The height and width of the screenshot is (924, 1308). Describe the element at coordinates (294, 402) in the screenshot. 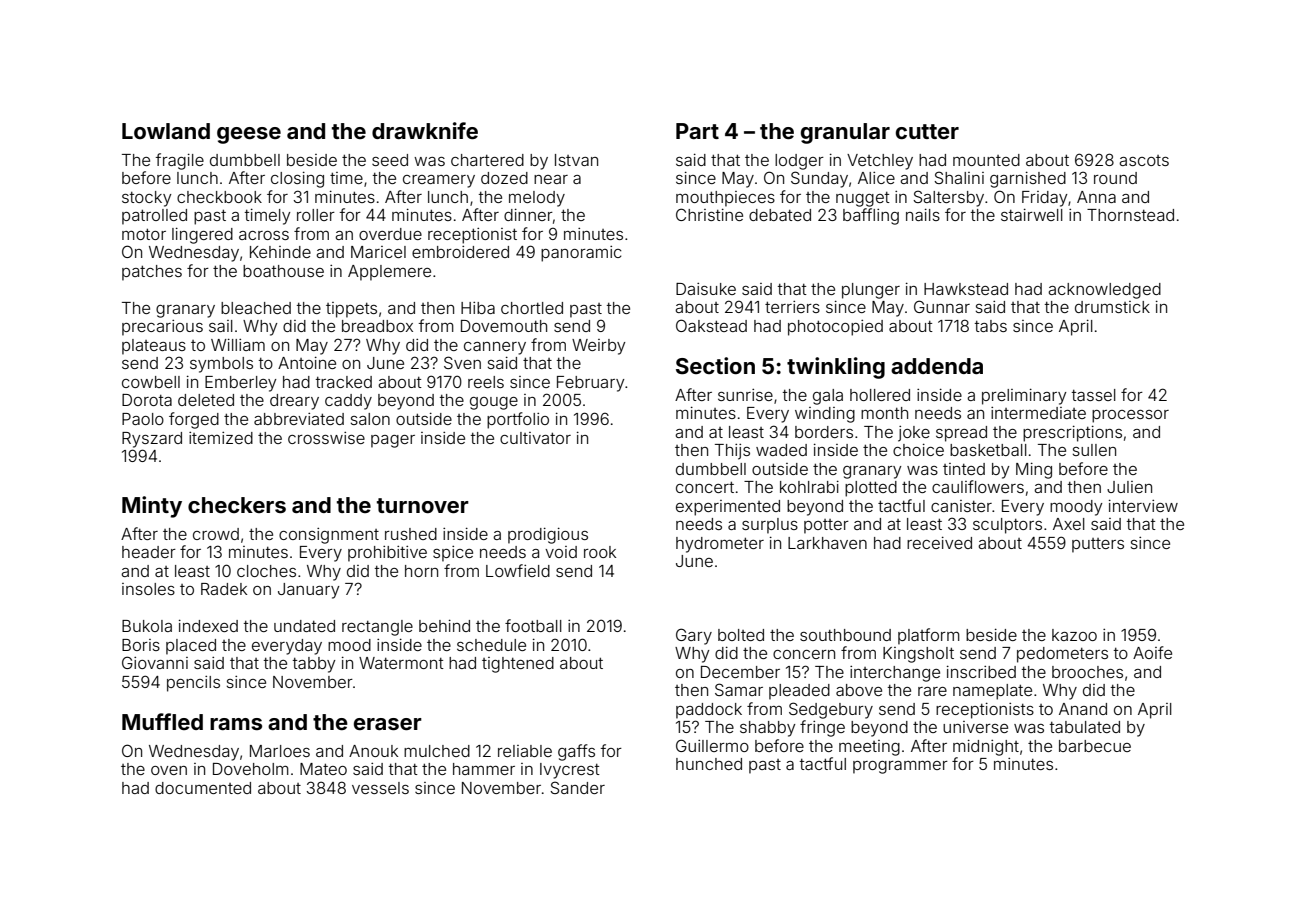

I see `dreary` at that location.
